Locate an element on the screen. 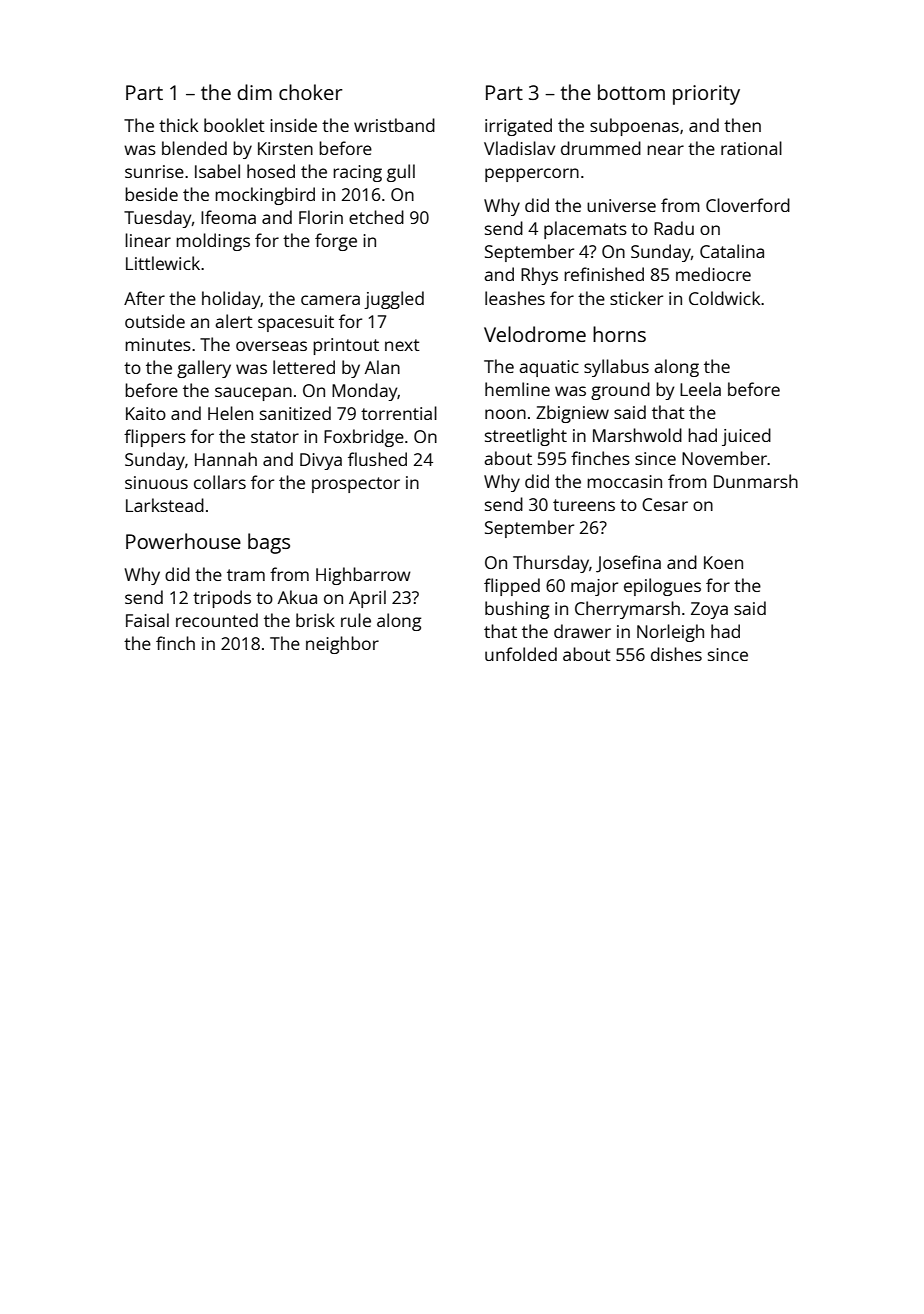 The image size is (924, 1314). wristband is located at coordinates (394, 125).
